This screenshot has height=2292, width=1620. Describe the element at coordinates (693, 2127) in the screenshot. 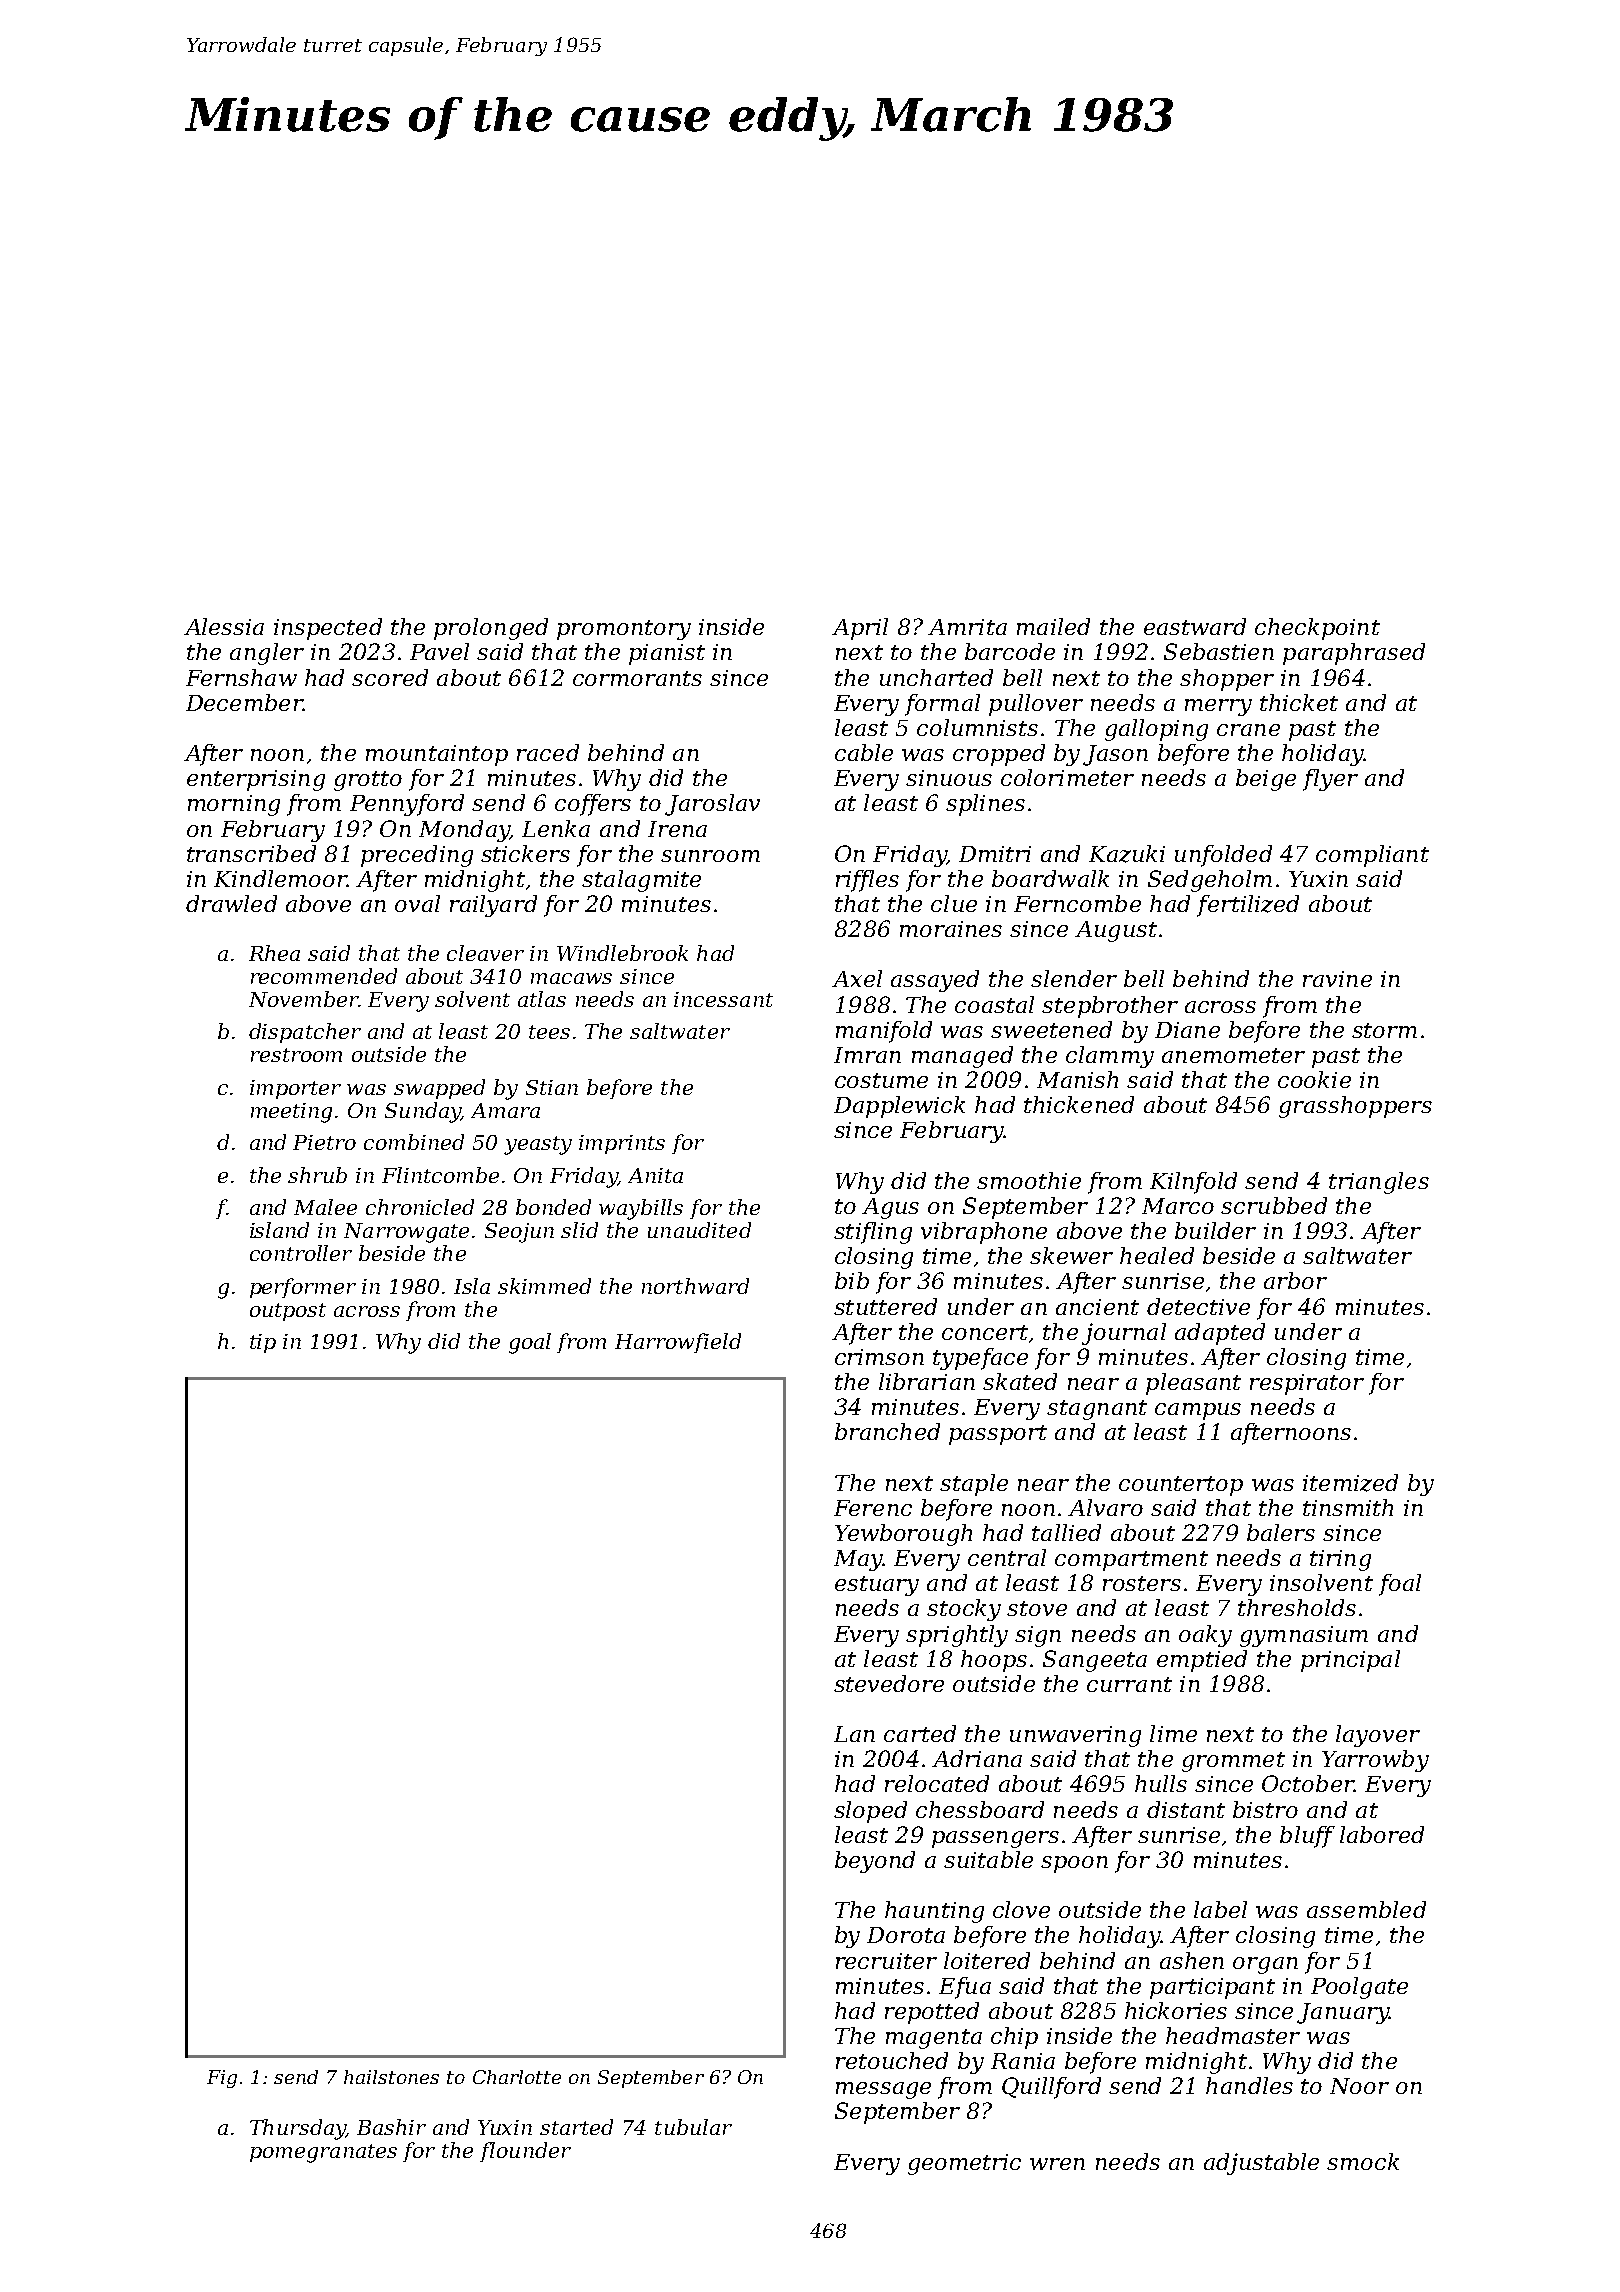

I see `tubular` at that location.
